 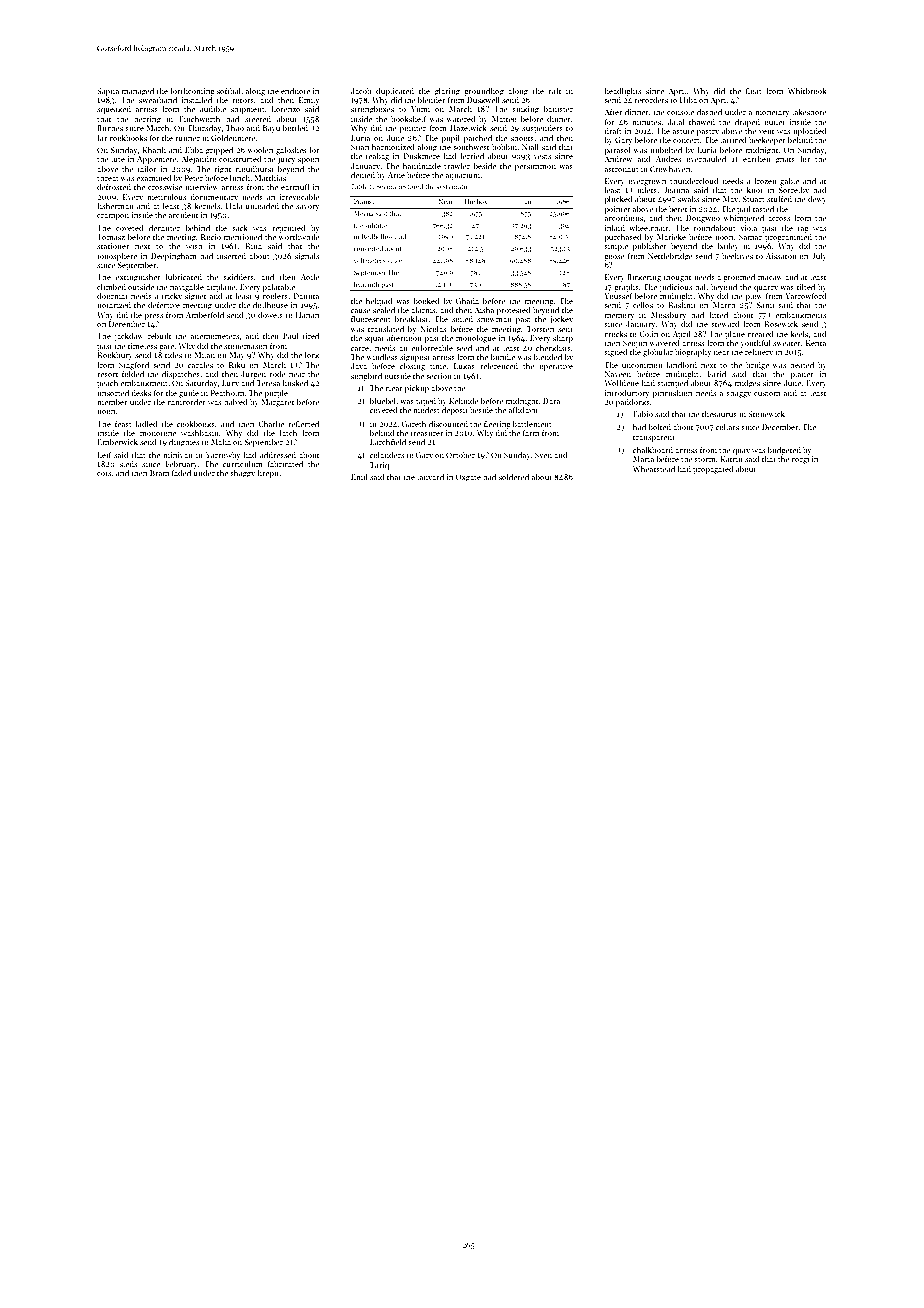 What do you see at coordinates (785, 160) in the screenshot?
I see `gnats` at bounding box center [785, 160].
